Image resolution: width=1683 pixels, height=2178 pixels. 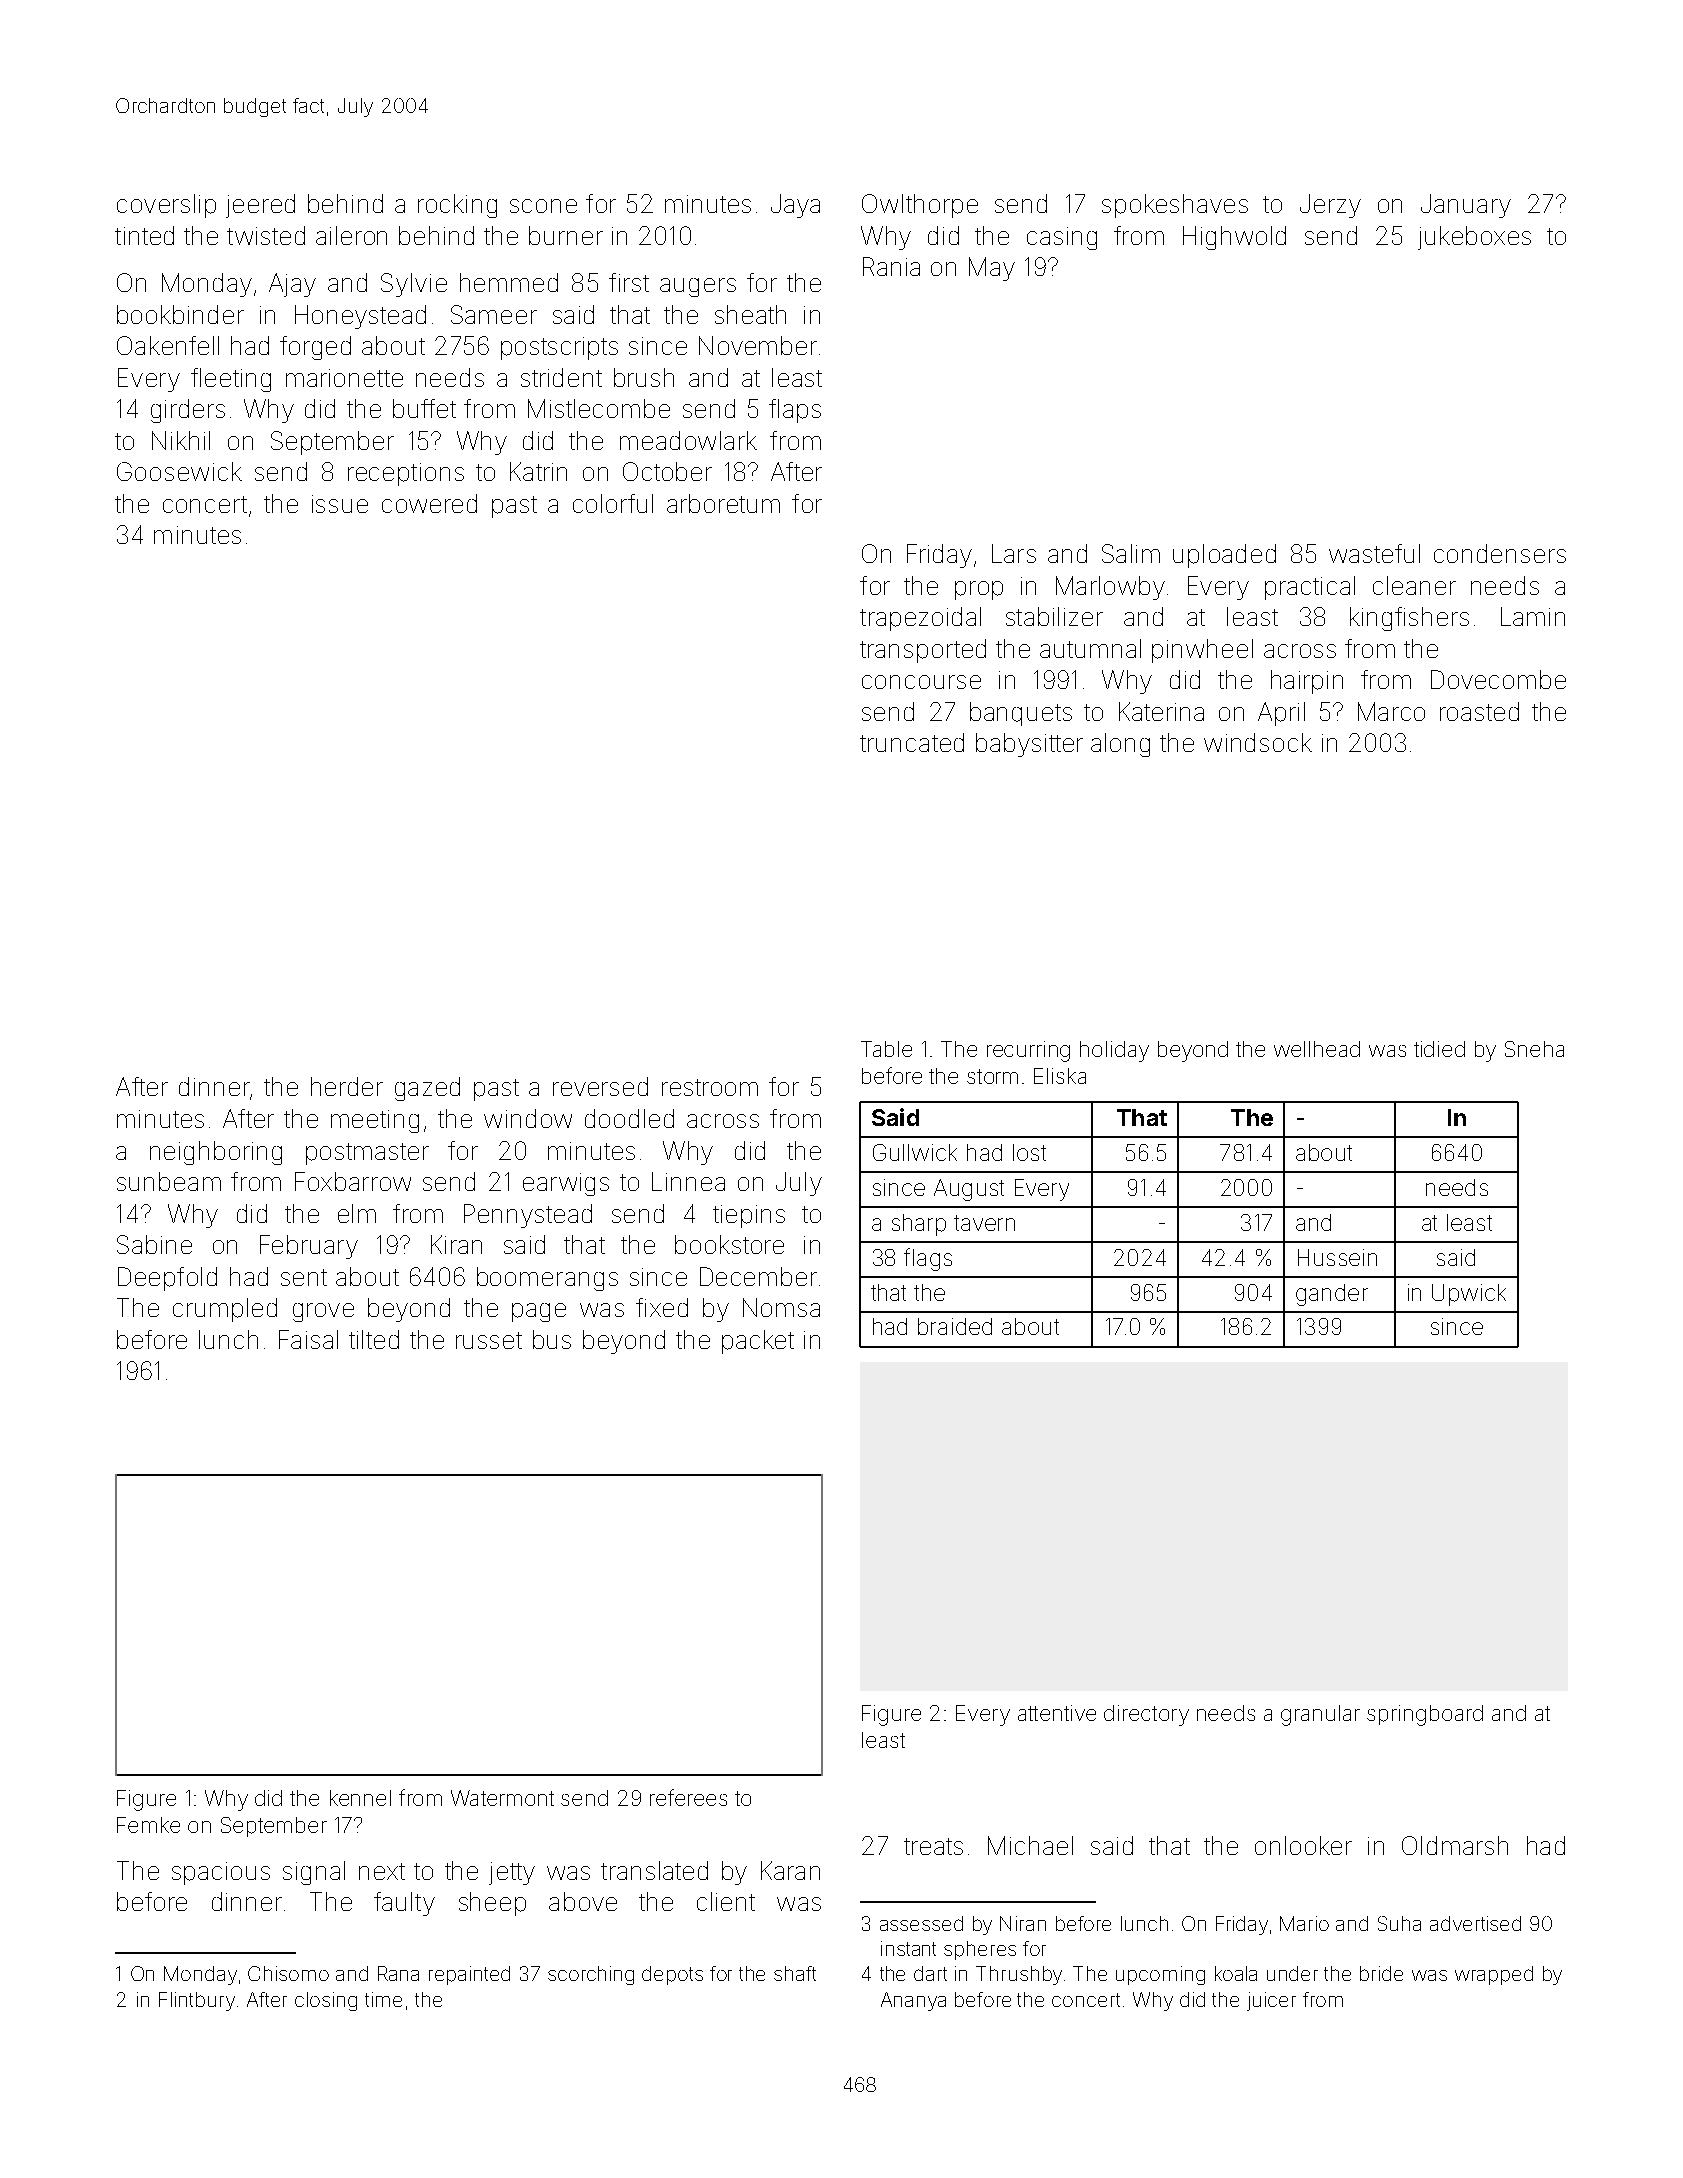 What do you see at coordinates (920, 206) in the screenshot?
I see `Owlthorpe` at bounding box center [920, 206].
